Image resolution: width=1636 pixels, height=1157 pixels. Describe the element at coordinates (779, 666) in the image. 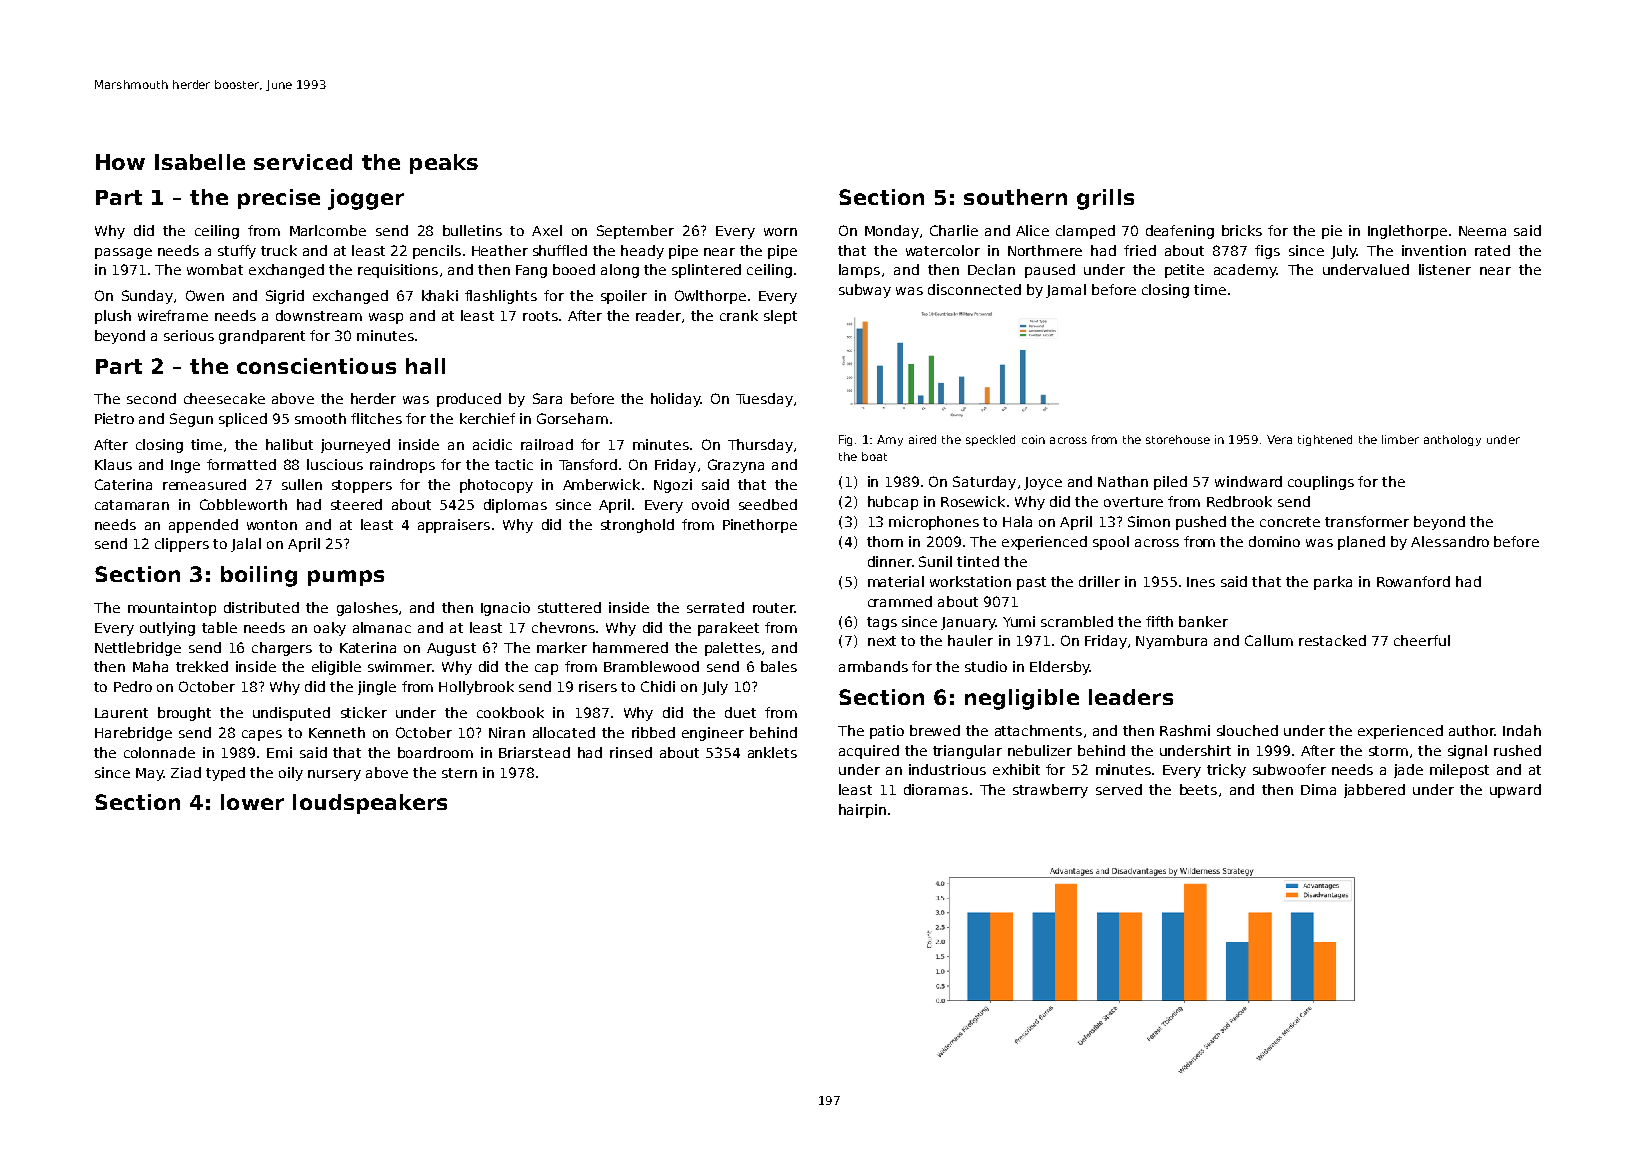

I see `bales` at that location.
